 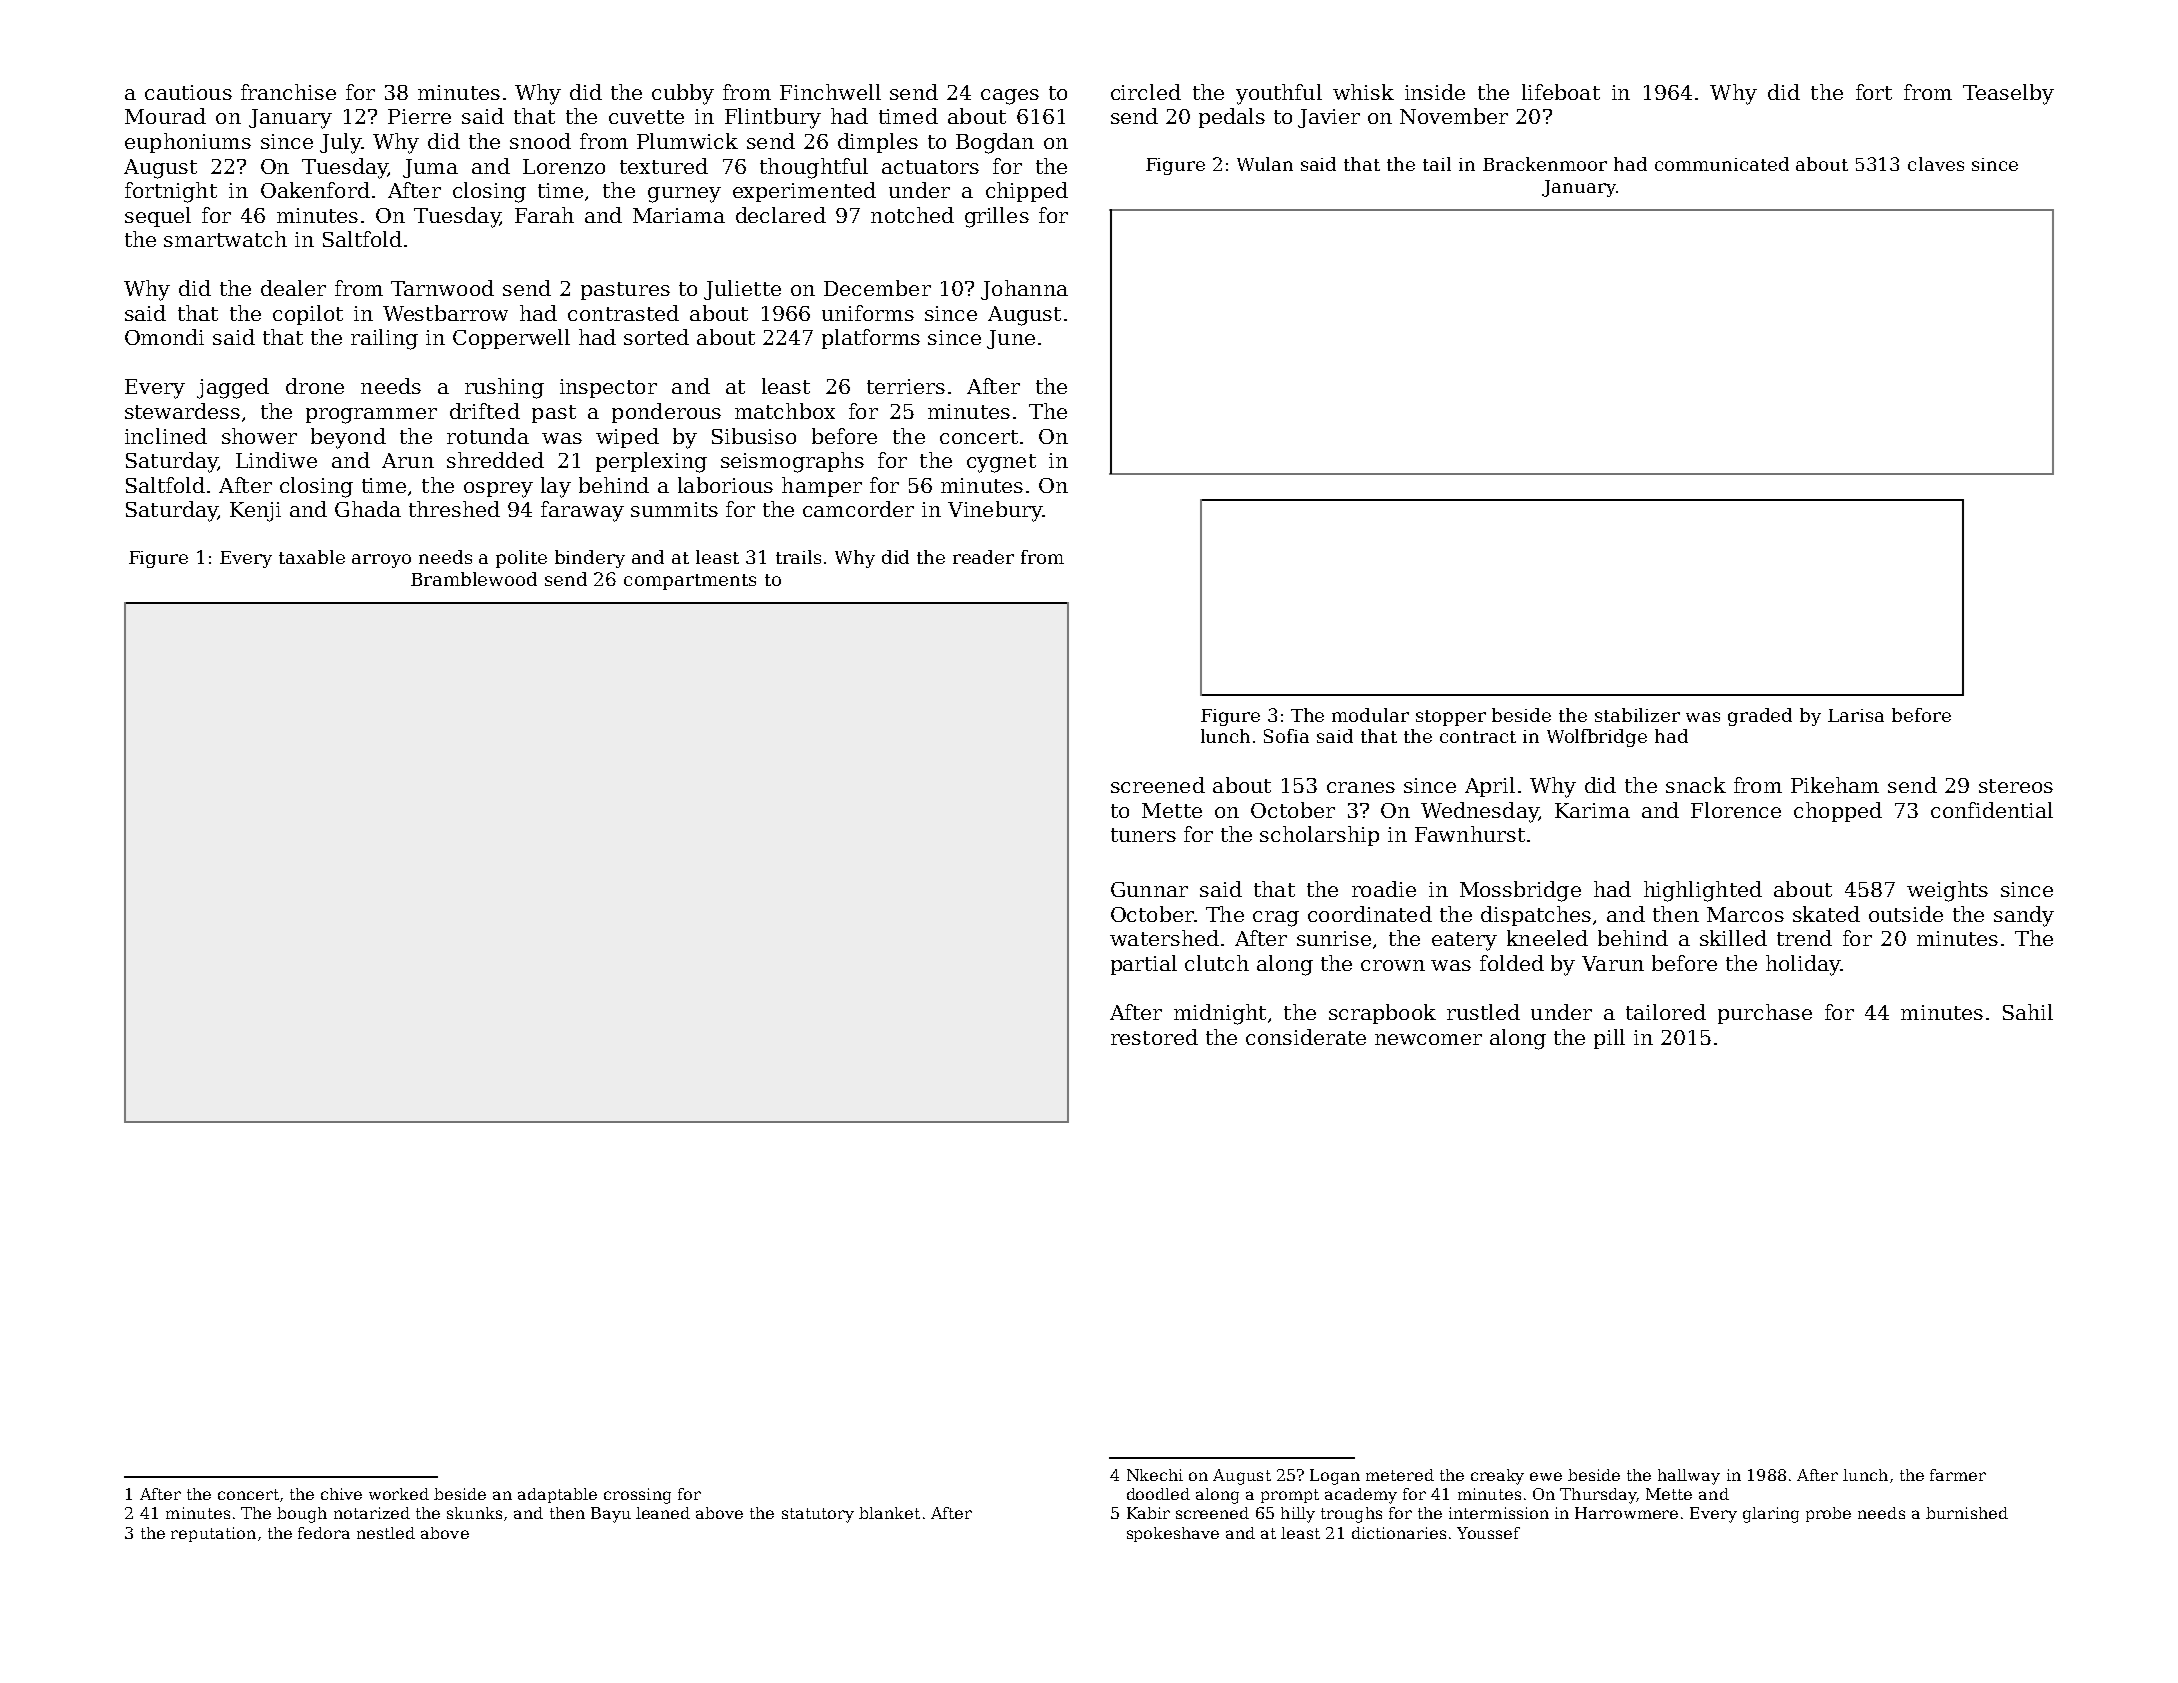 I want to click on arroyo, so click(x=381, y=561).
